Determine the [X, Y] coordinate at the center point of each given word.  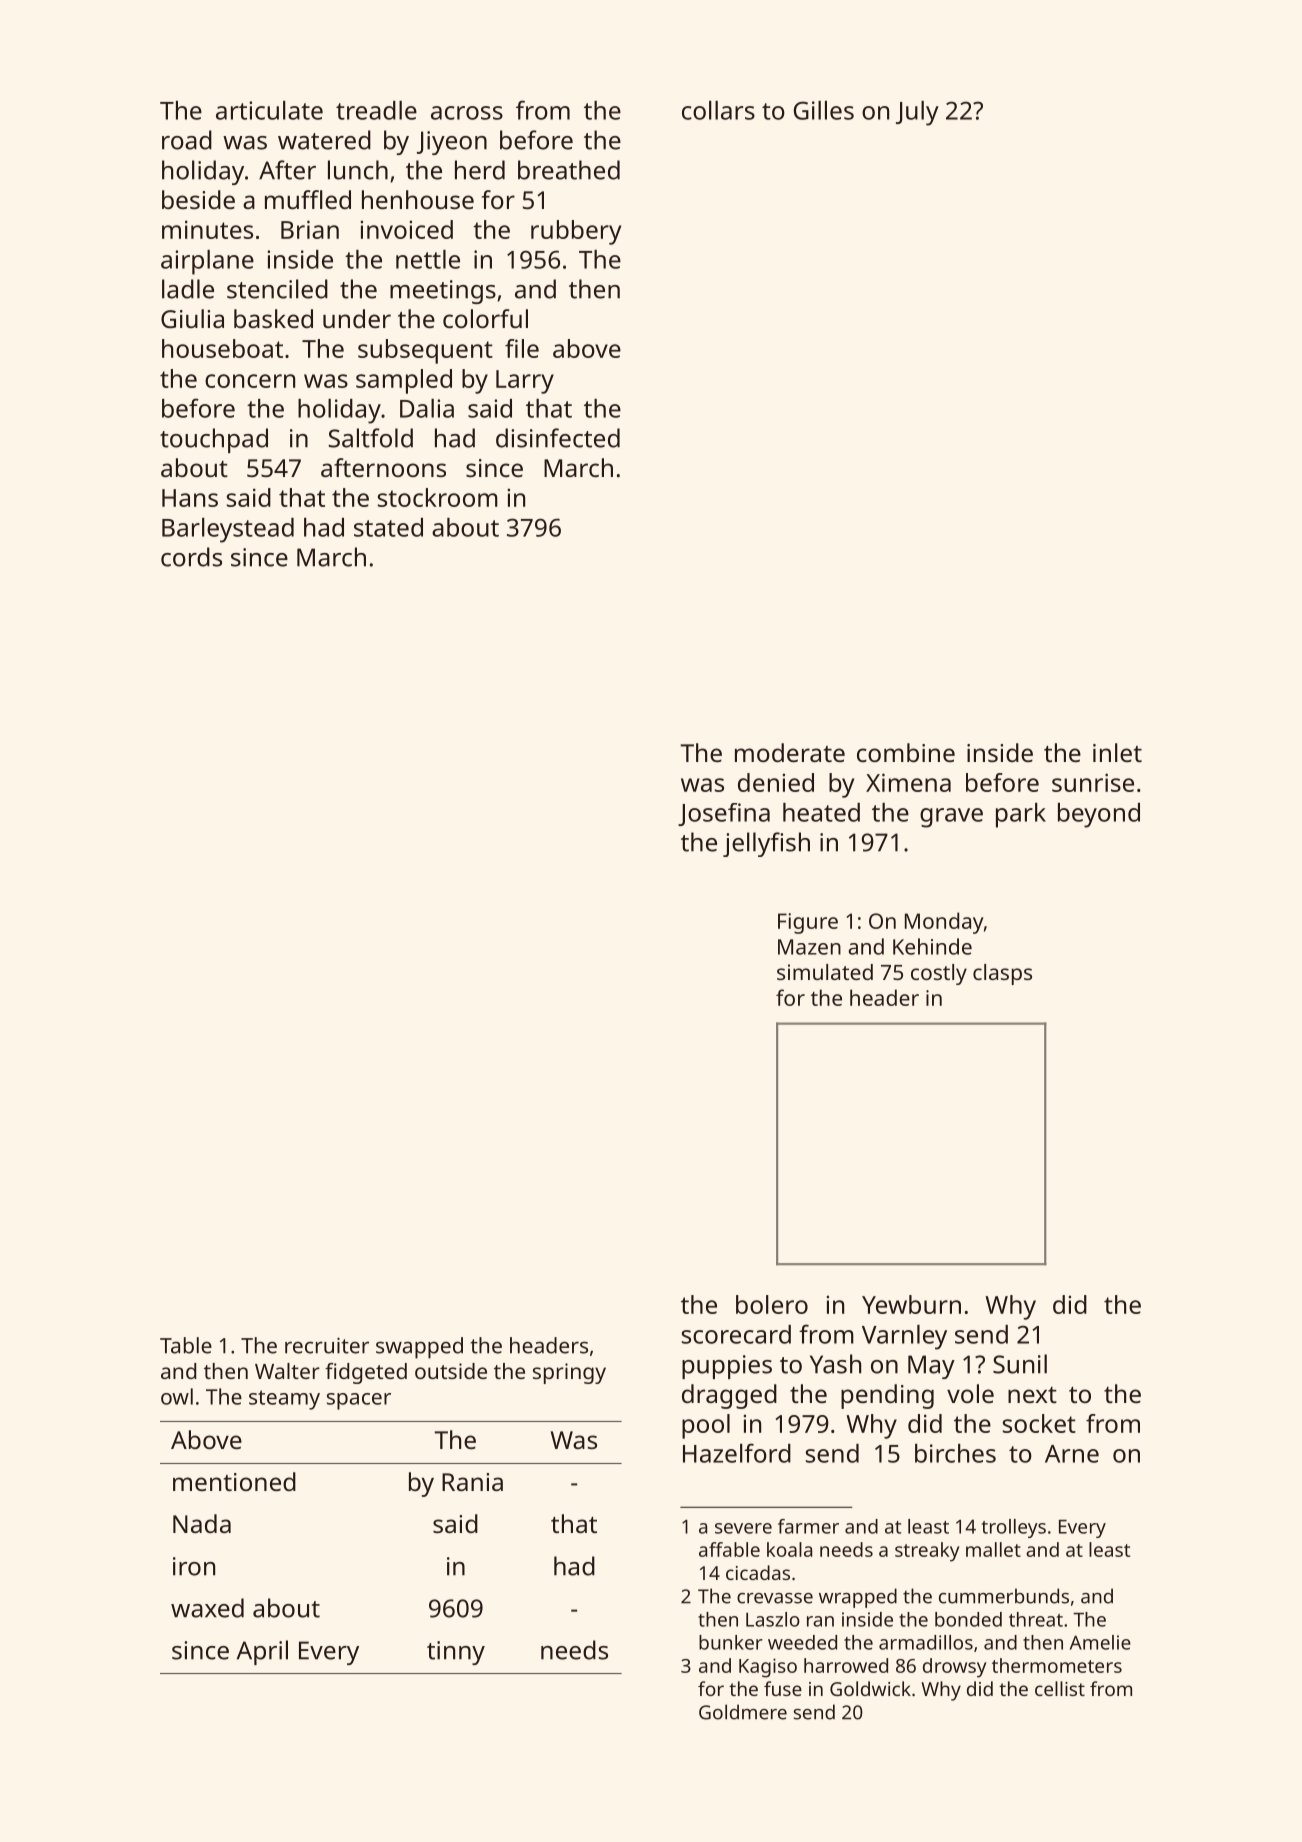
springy [569, 1373]
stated [388, 527]
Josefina [724, 814]
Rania [472, 1482]
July [917, 113]
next [1032, 1395]
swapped [419, 1348]
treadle [376, 110]
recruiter [327, 1345]
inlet [1117, 752]
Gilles [824, 110]
